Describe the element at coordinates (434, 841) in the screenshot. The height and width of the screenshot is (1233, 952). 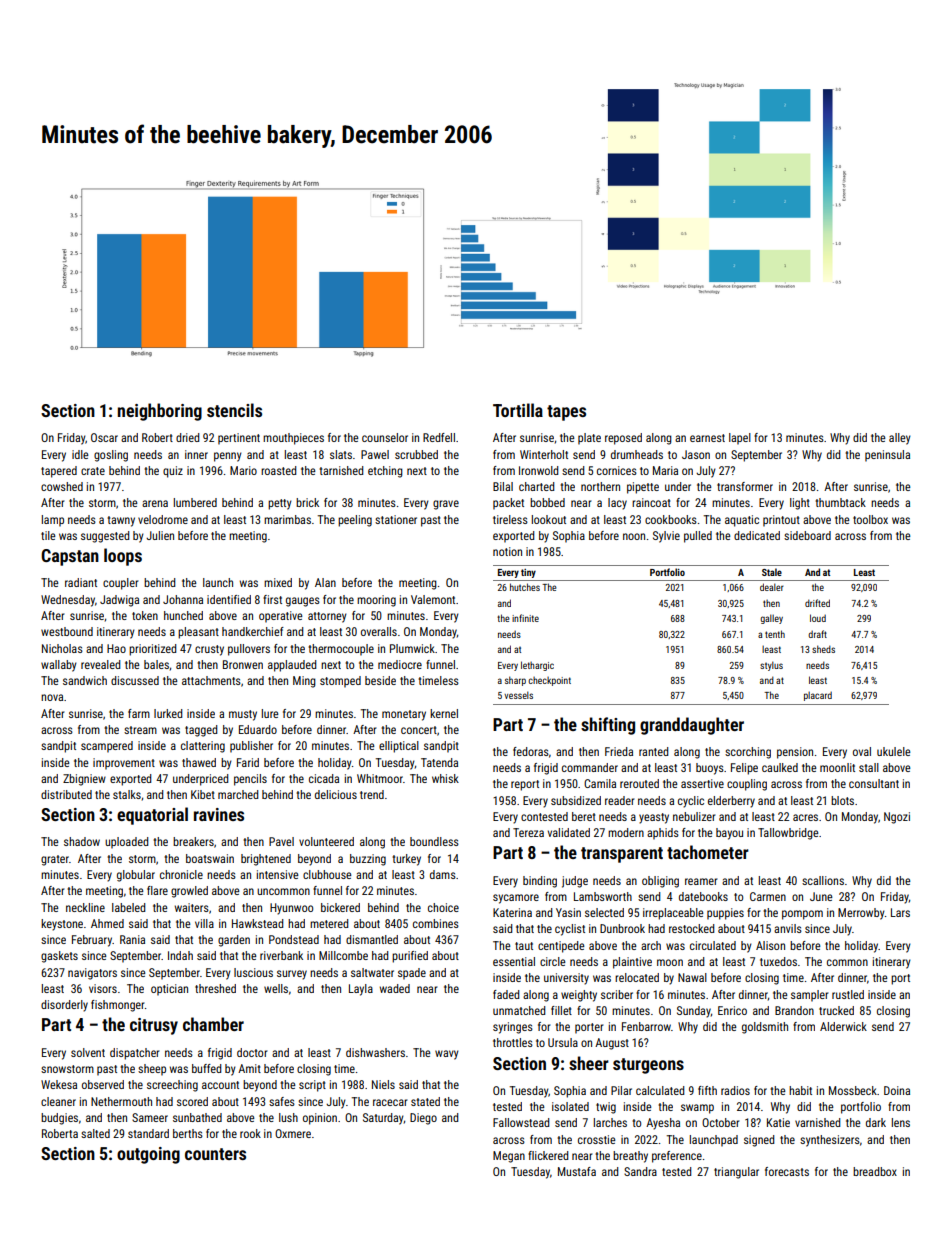
I see `boundless` at that location.
